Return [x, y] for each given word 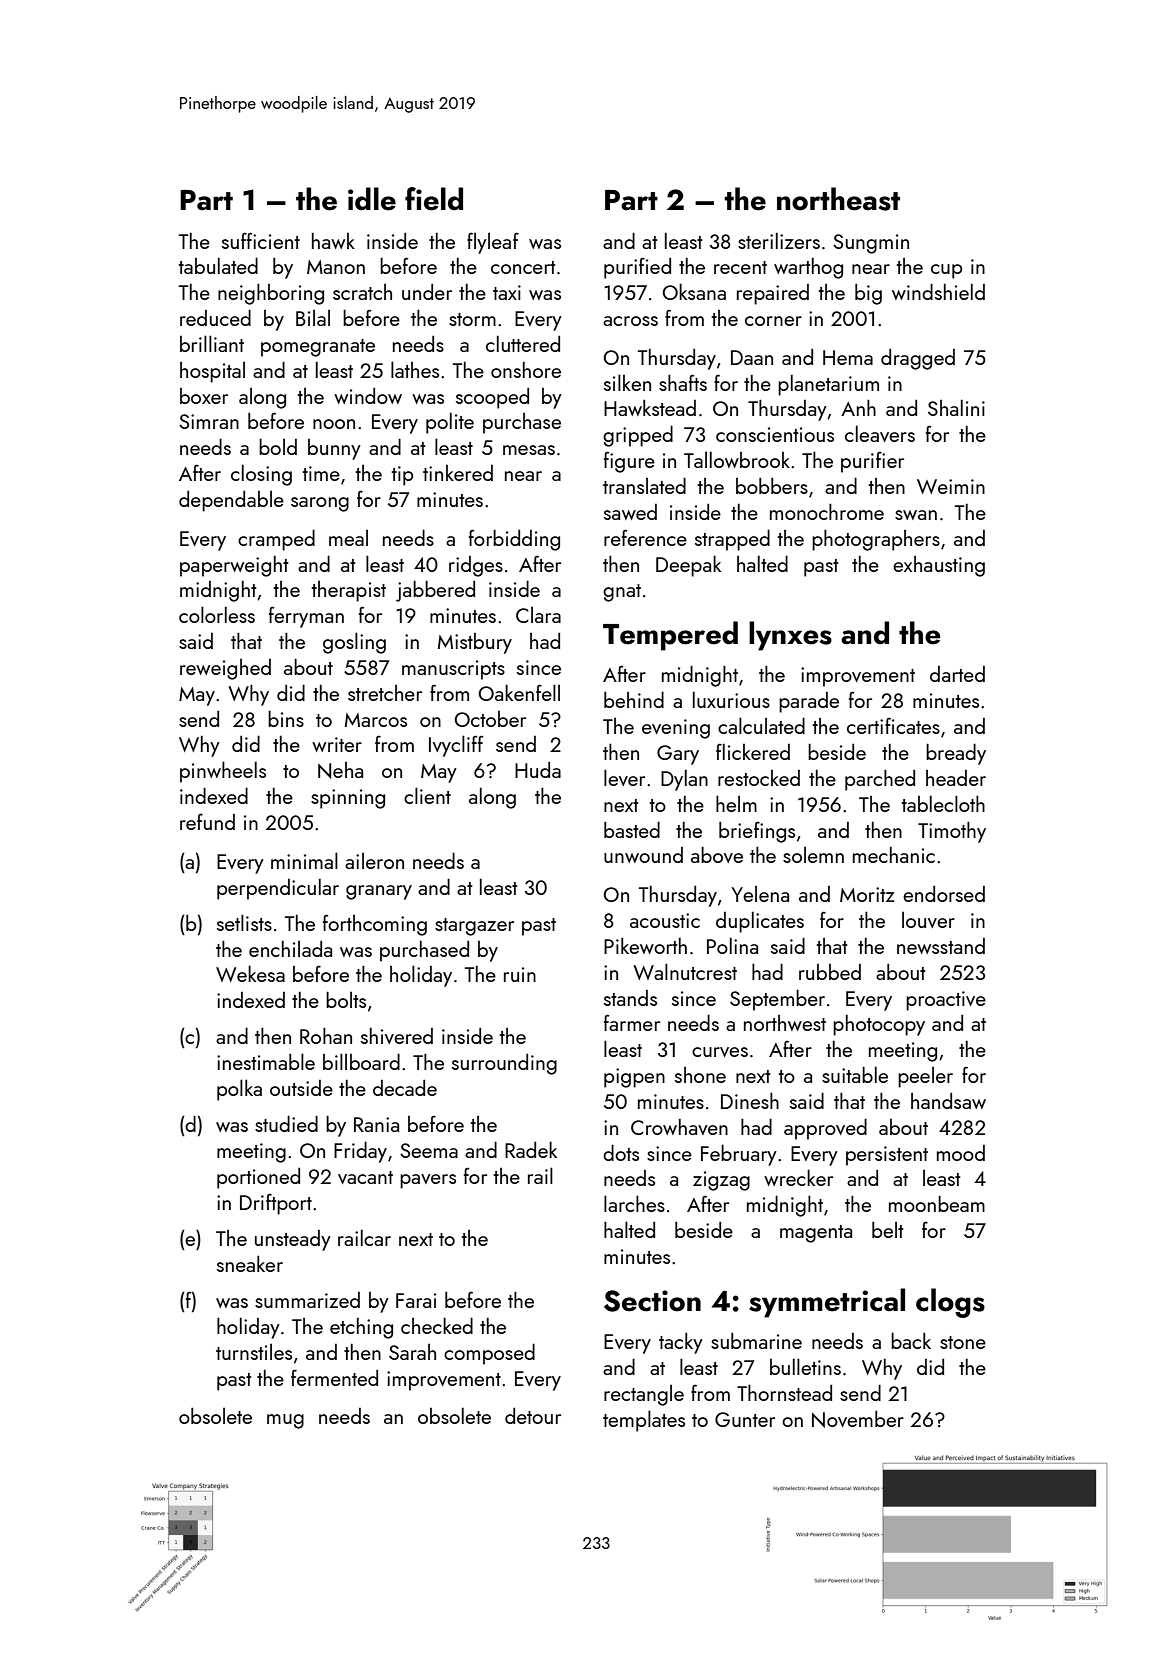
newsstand [941, 946]
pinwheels [223, 772]
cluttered [523, 343]
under [427, 292]
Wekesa [250, 973]
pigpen [634, 1078]
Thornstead [784, 1392]
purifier [872, 462]
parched [880, 780]
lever [624, 777]
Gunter [745, 1419]
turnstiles [254, 1352]
